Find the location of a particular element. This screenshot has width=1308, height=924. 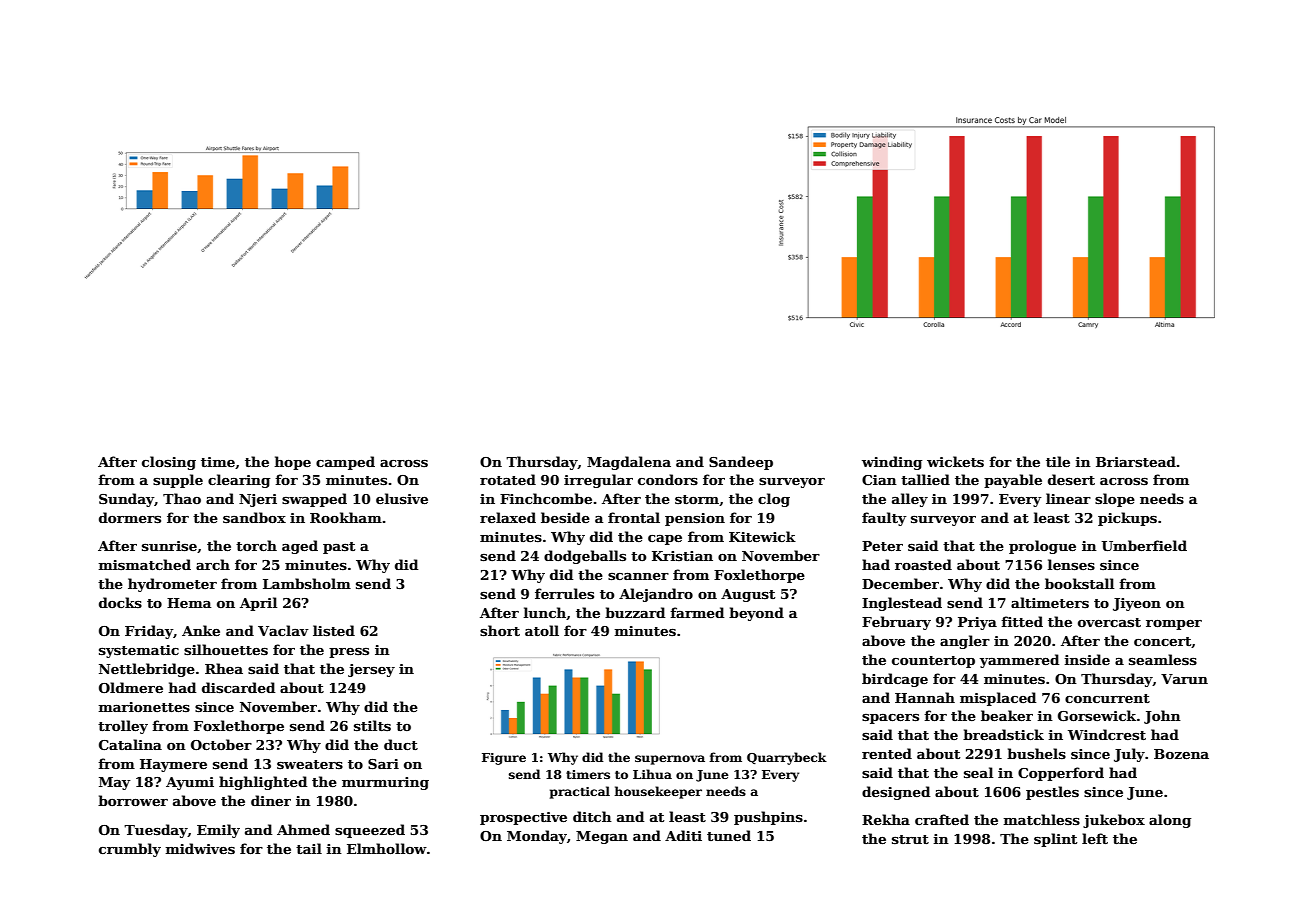

Haymere is located at coordinates (173, 765).
